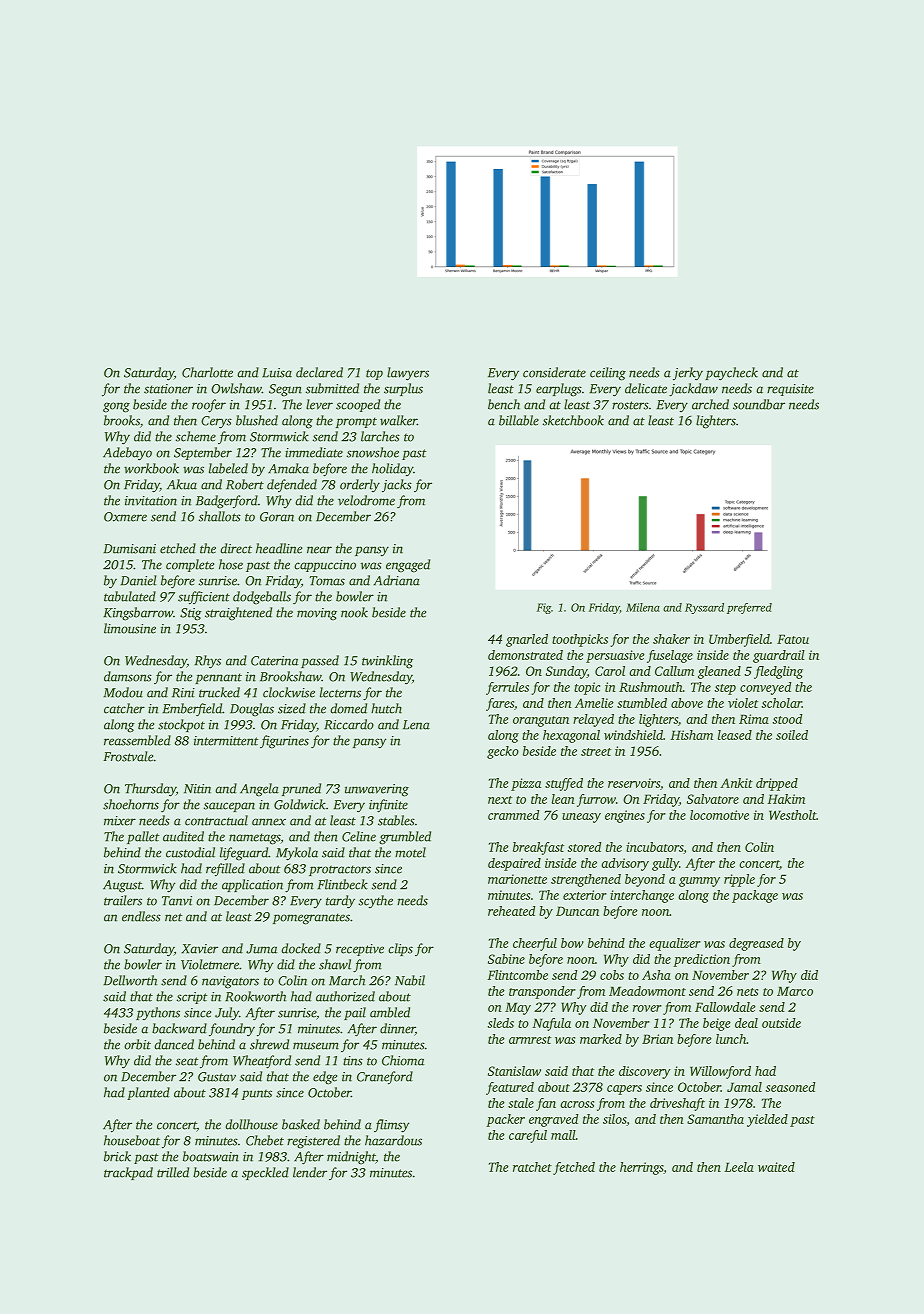  I want to click on arched, so click(710, 404).
